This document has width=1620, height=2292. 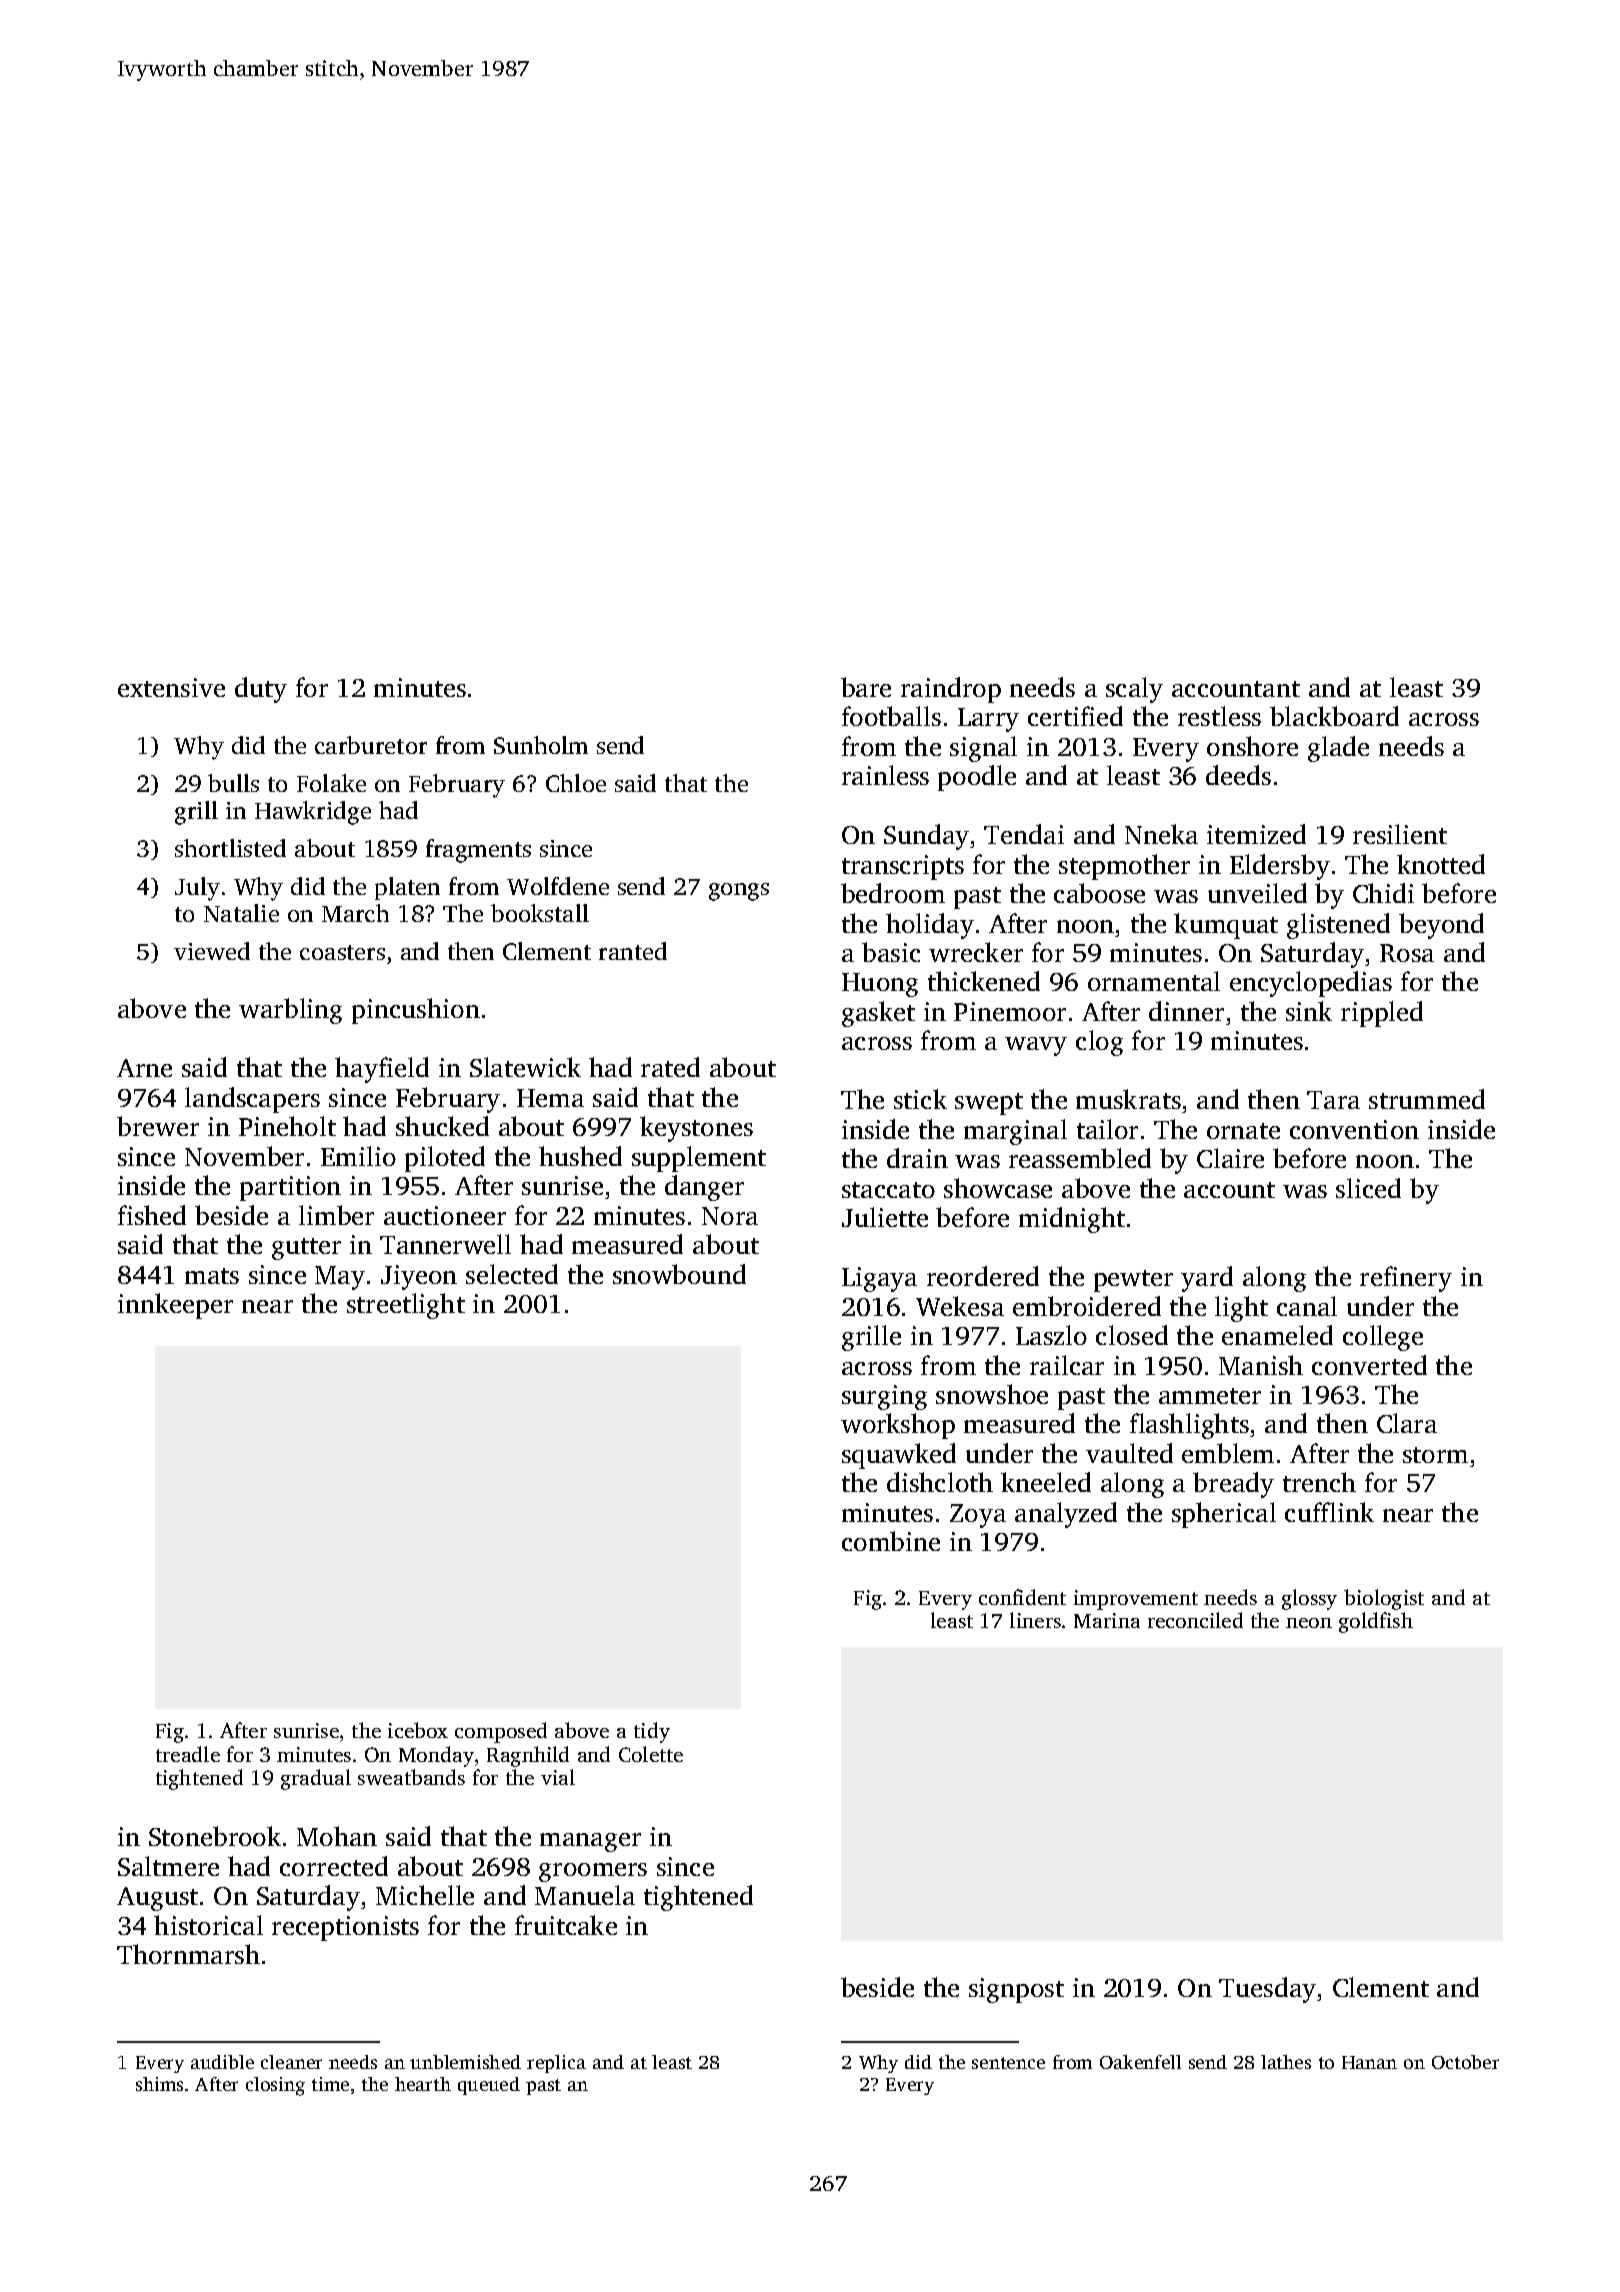 I want to click on manager, so click(x=590, y=1842).
